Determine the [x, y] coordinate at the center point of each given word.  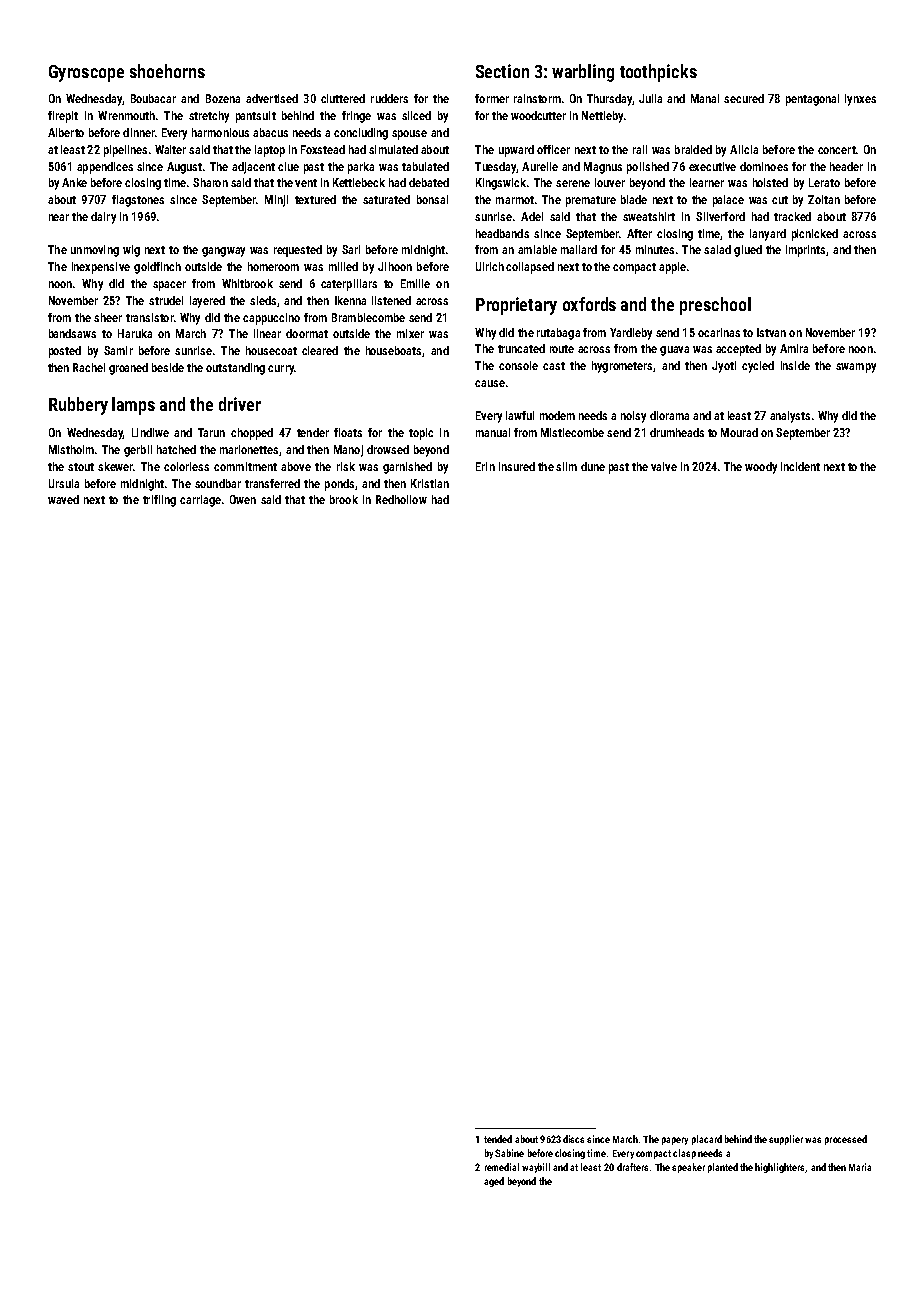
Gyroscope [86, 73]
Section [502, 71]
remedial [502, 1167]
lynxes [860, 100]
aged [494, 1182]
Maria [860, 1167]
